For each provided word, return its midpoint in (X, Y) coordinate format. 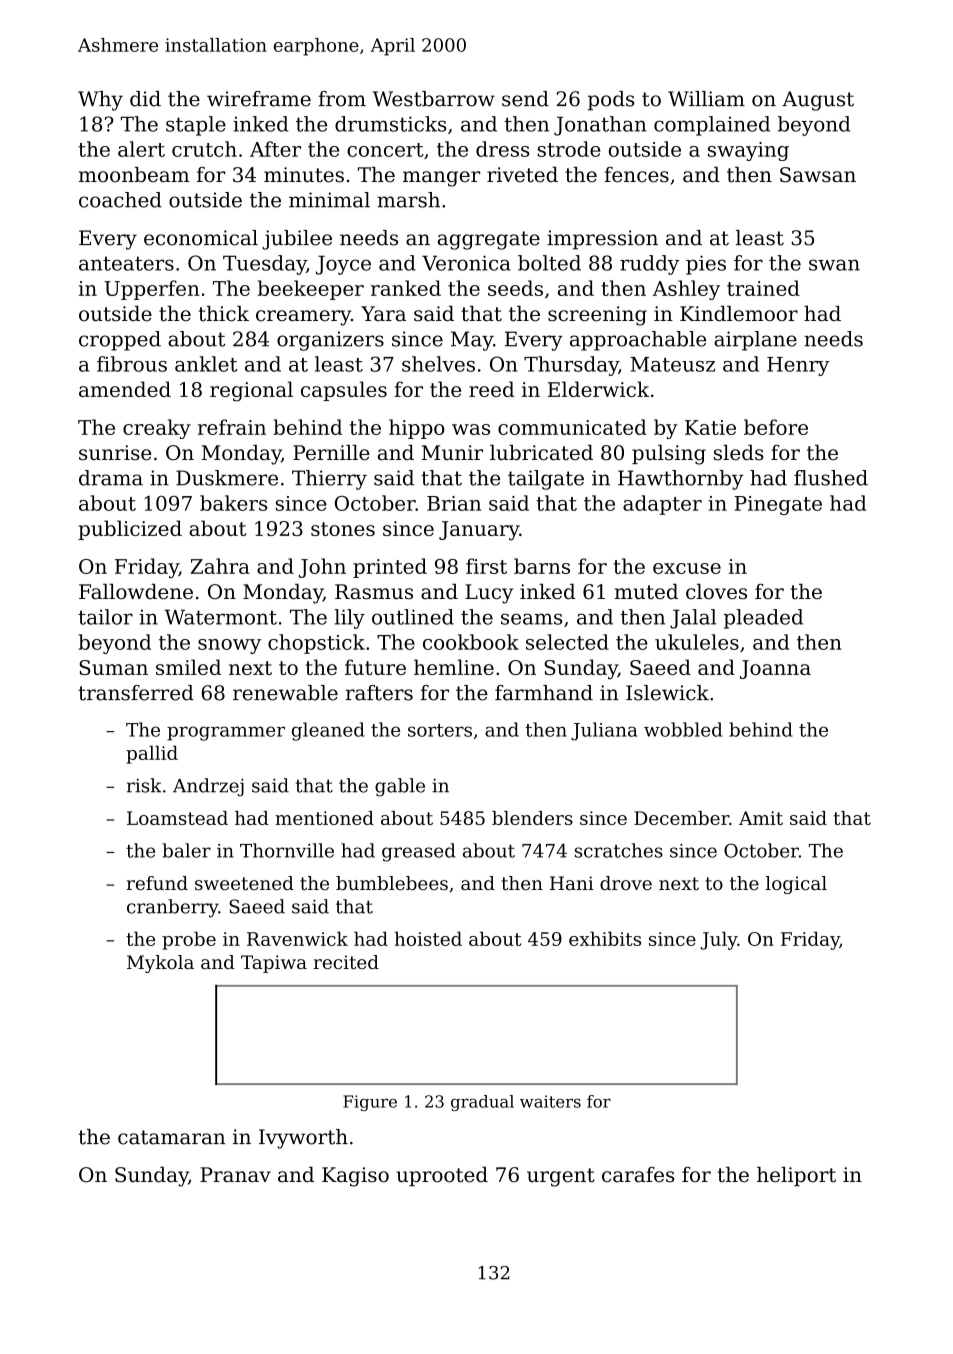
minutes (304, 175)
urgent (561, 1177)
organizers (330, 341)
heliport (796, 1176)
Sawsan (818, 175)
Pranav (235, 1175)
